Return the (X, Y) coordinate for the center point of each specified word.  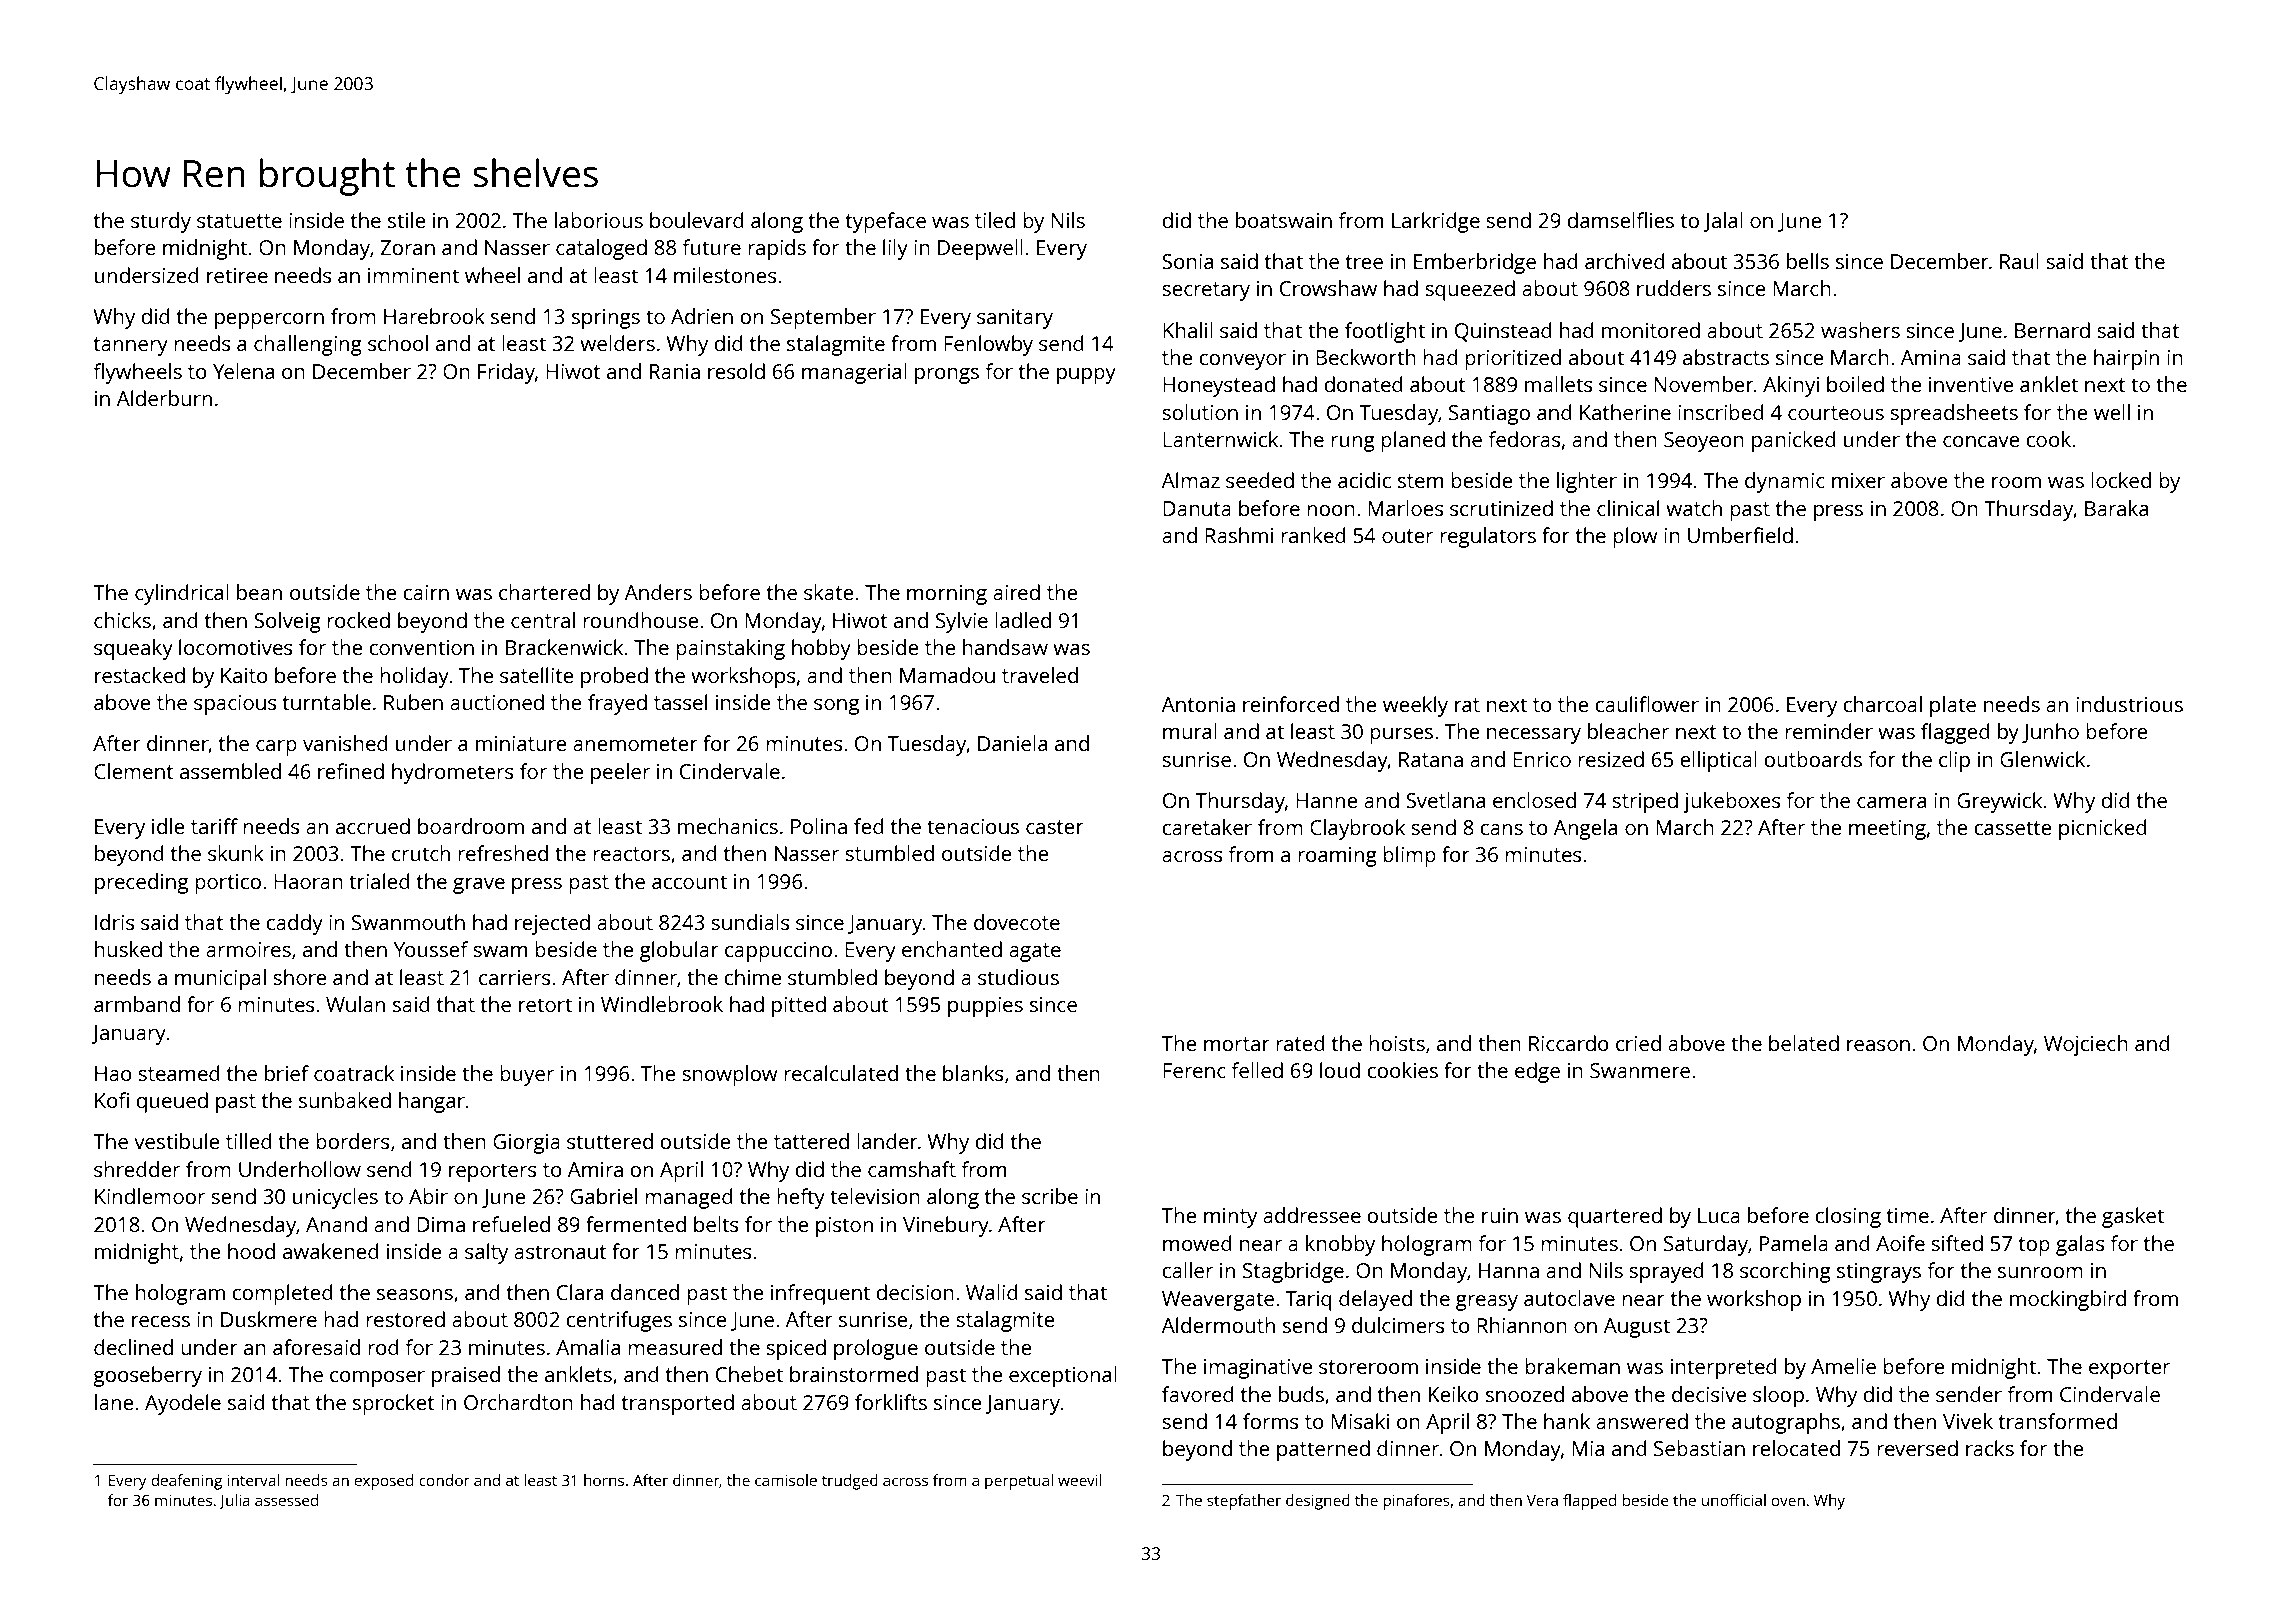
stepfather (1244, 1502)
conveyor (1242, 362)
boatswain (1284, 220)
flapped (1589, 1502)
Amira (595, 1169)
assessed (286, 1500)
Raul (2019, 261)
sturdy (161, 222)
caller (1187, 1270)
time (1908, 1215)
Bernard (2052, 330)
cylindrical (182, 594)
